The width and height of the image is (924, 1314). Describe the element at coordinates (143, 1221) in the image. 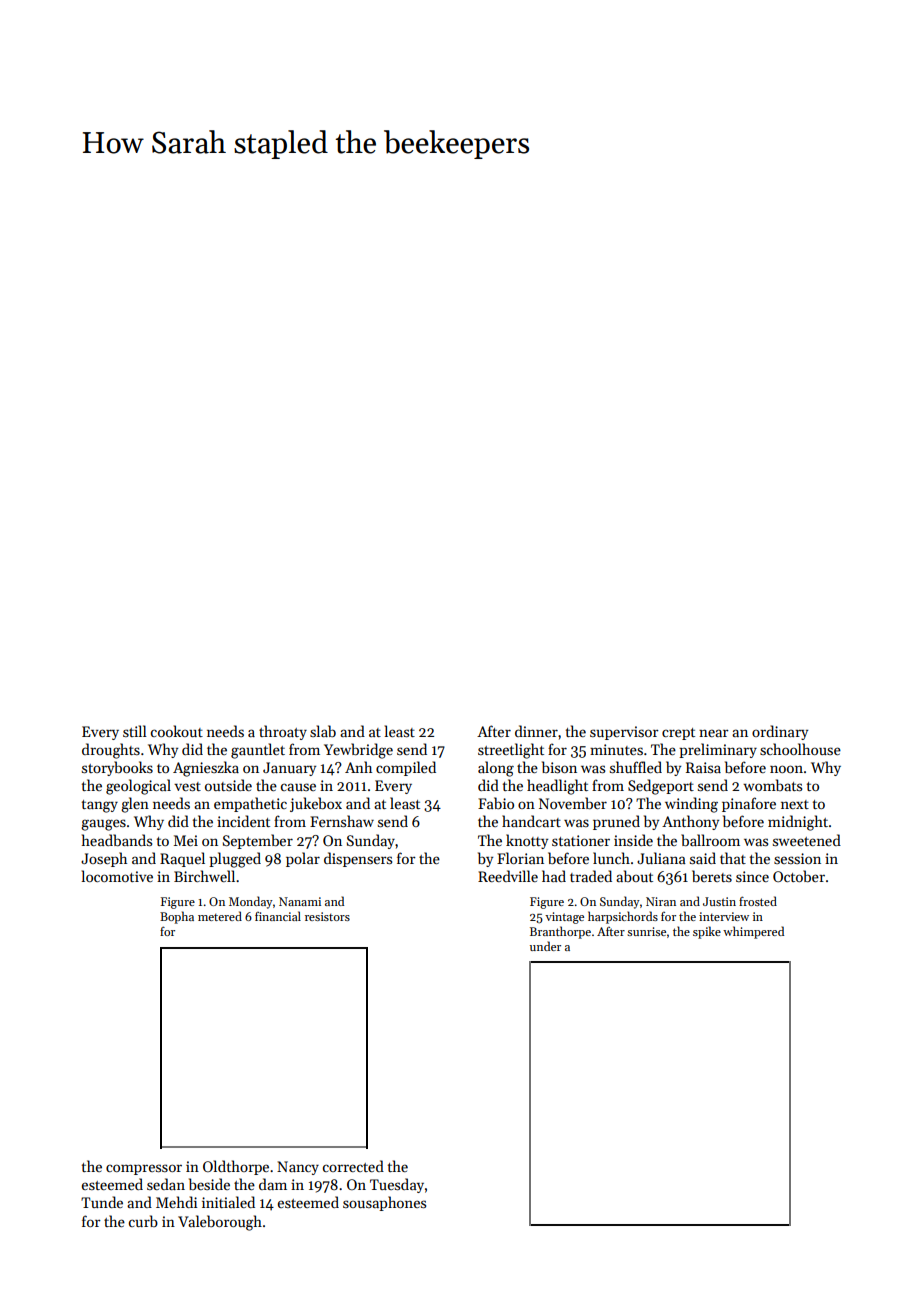

I see `curb` at that location.
